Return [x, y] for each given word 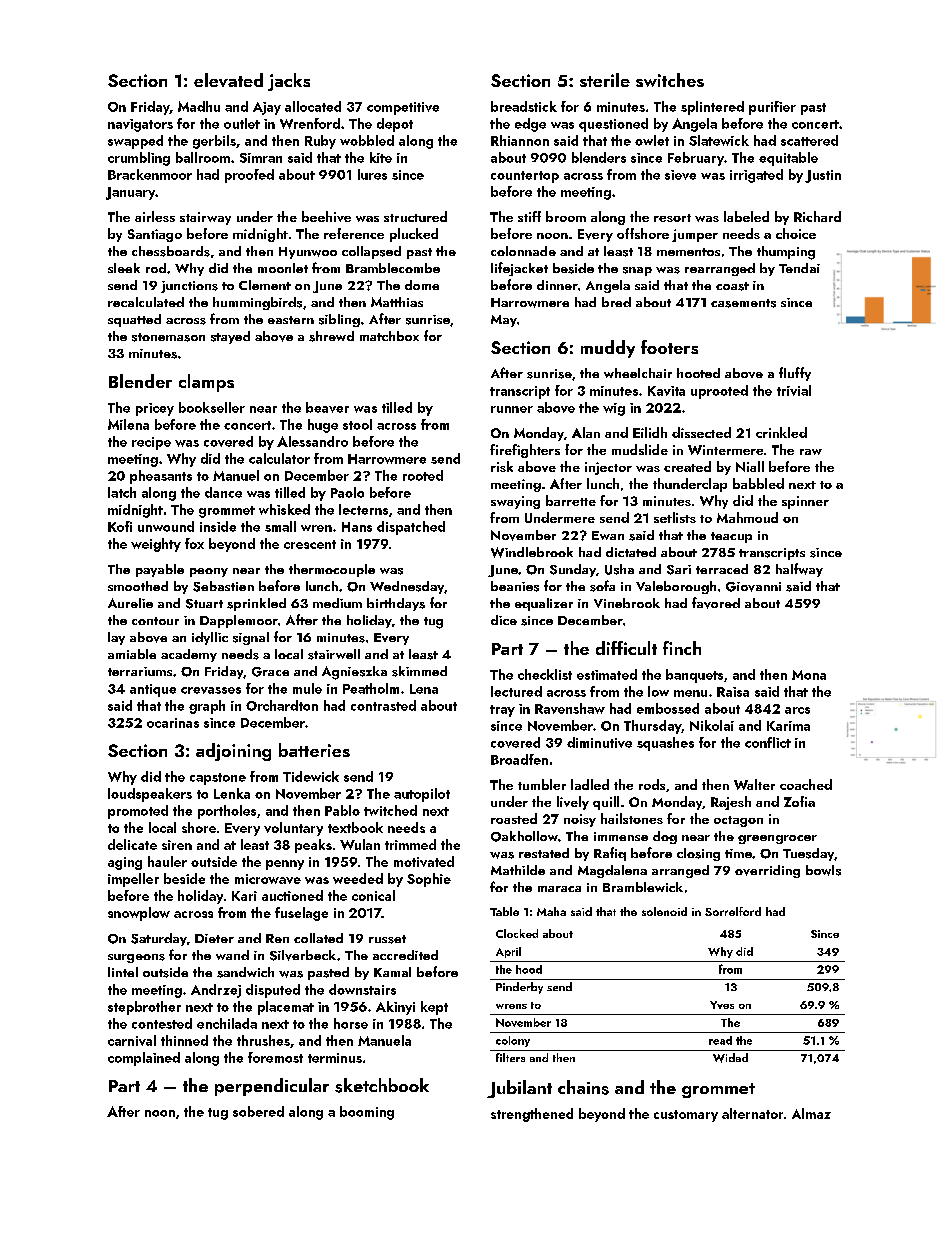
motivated [424, 861]
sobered [258, 1111]
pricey [155, 409]
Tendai [799, 268]
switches [670, 80]
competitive [403, 108]
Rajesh [731, 803]
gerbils [214, 142]
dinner [557, 285]
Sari [679, 570]
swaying [515, 502]
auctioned [292, 895]
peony [209, 572]
